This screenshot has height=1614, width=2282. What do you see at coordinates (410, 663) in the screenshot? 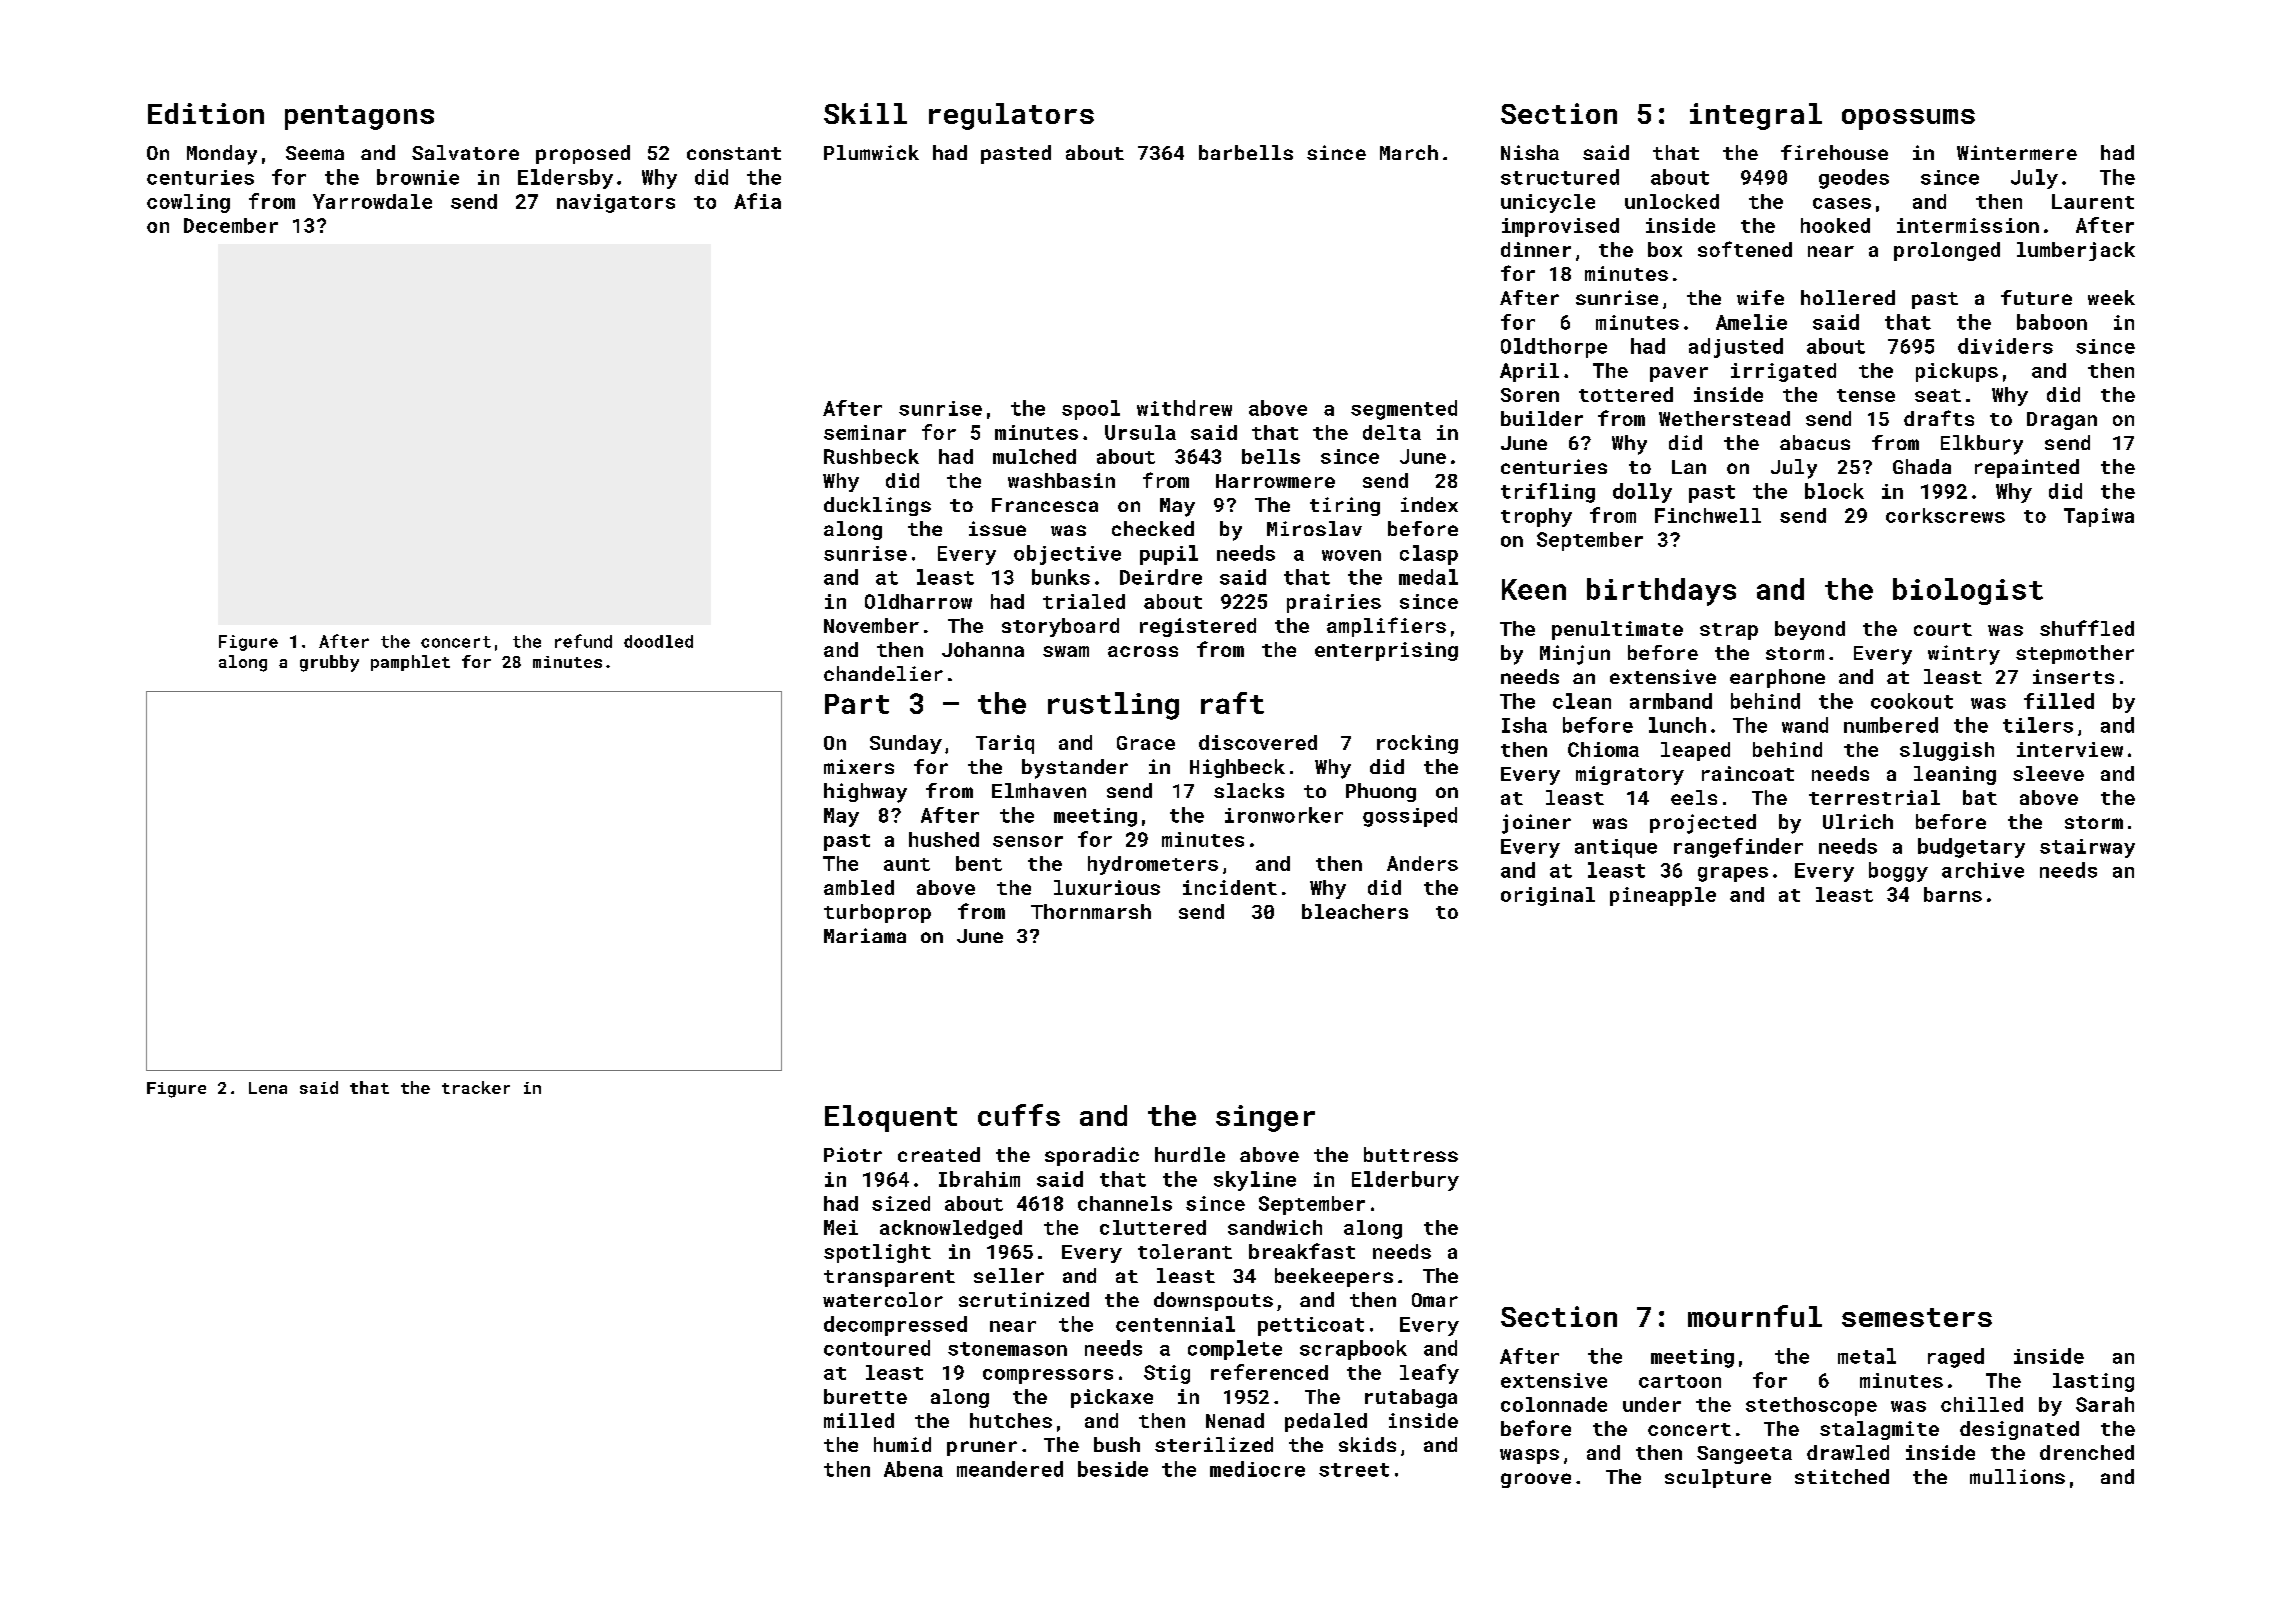
I see `pamphlet` at bounding box center [410, 663].
